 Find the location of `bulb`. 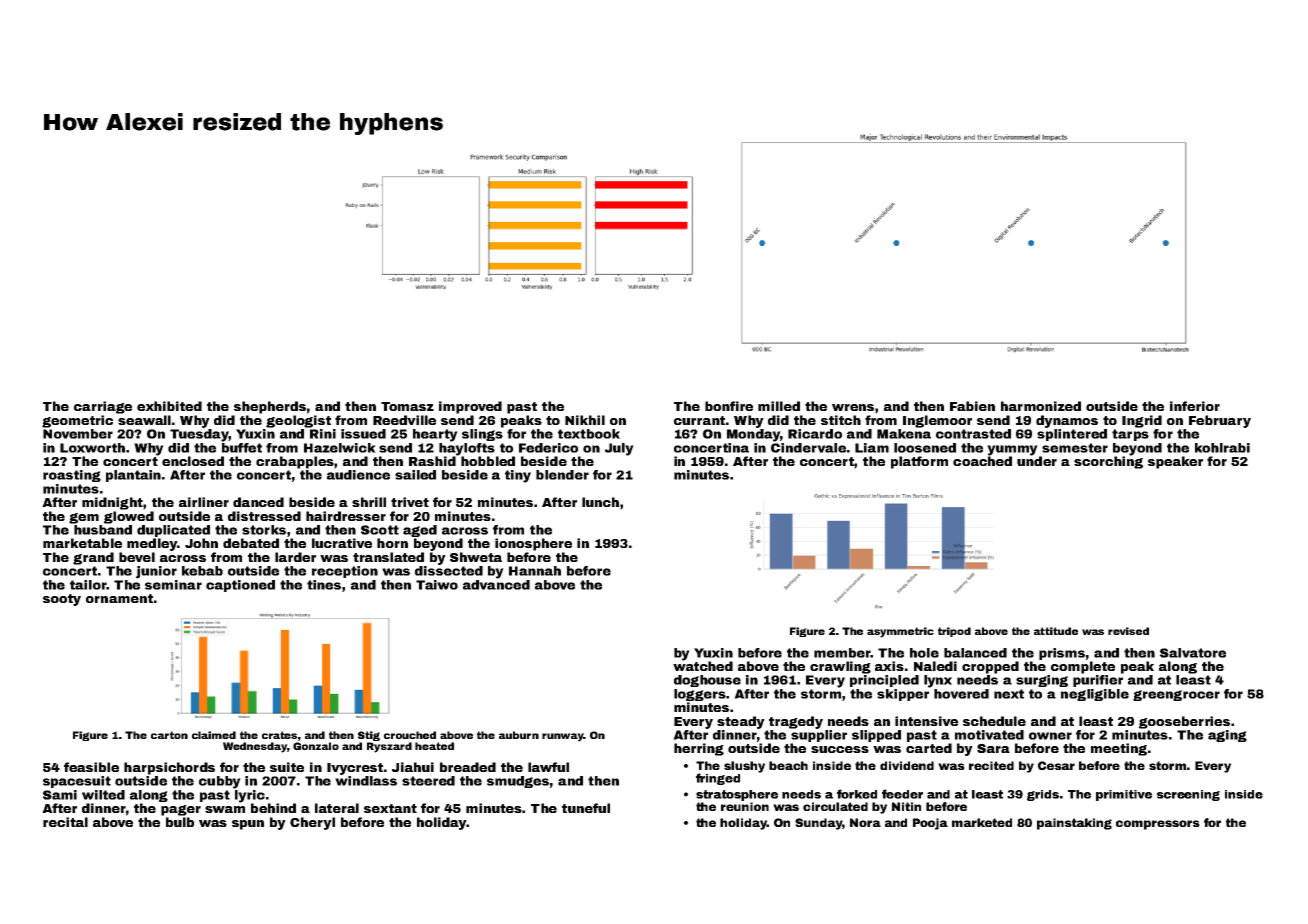

bulb is located at coordinates (180, 822).
